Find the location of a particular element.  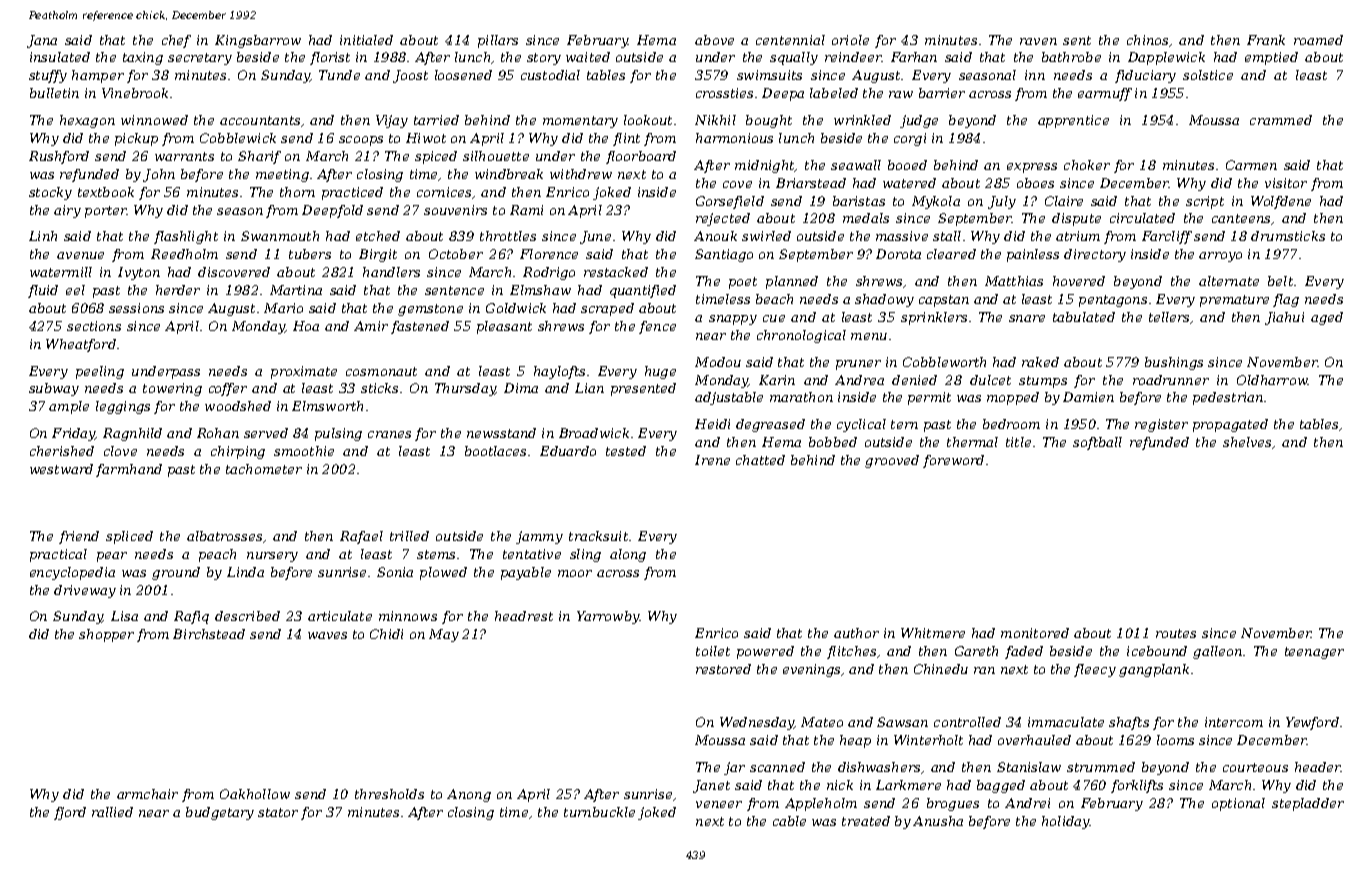

seawall is located at coordinates (856, 165).
